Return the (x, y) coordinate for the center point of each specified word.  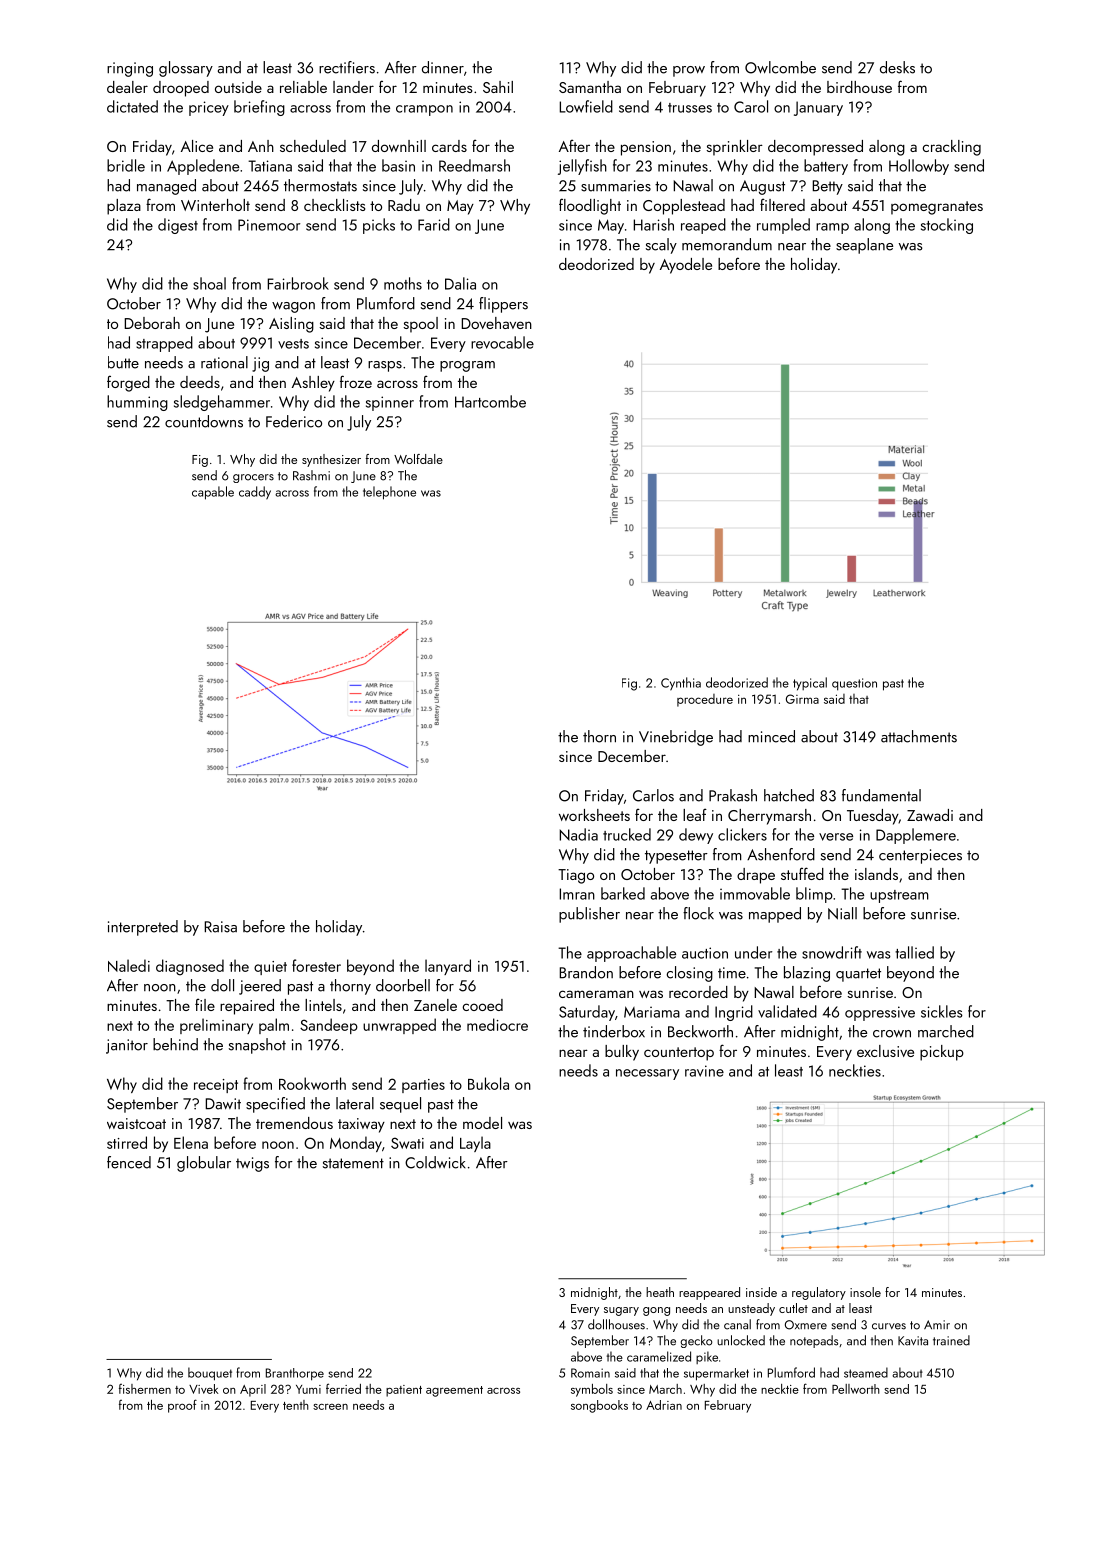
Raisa (220, 927)
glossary (186, 69)
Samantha (590, 87)
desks (897, 67)
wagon (293, 307)
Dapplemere (916, 836)
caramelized (659, 1356)
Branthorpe (295, 1374)
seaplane (864, 246)
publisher (589, 915)
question (854, 684)
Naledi (129, 965)
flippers (503, 305)
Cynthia (681, 684)
